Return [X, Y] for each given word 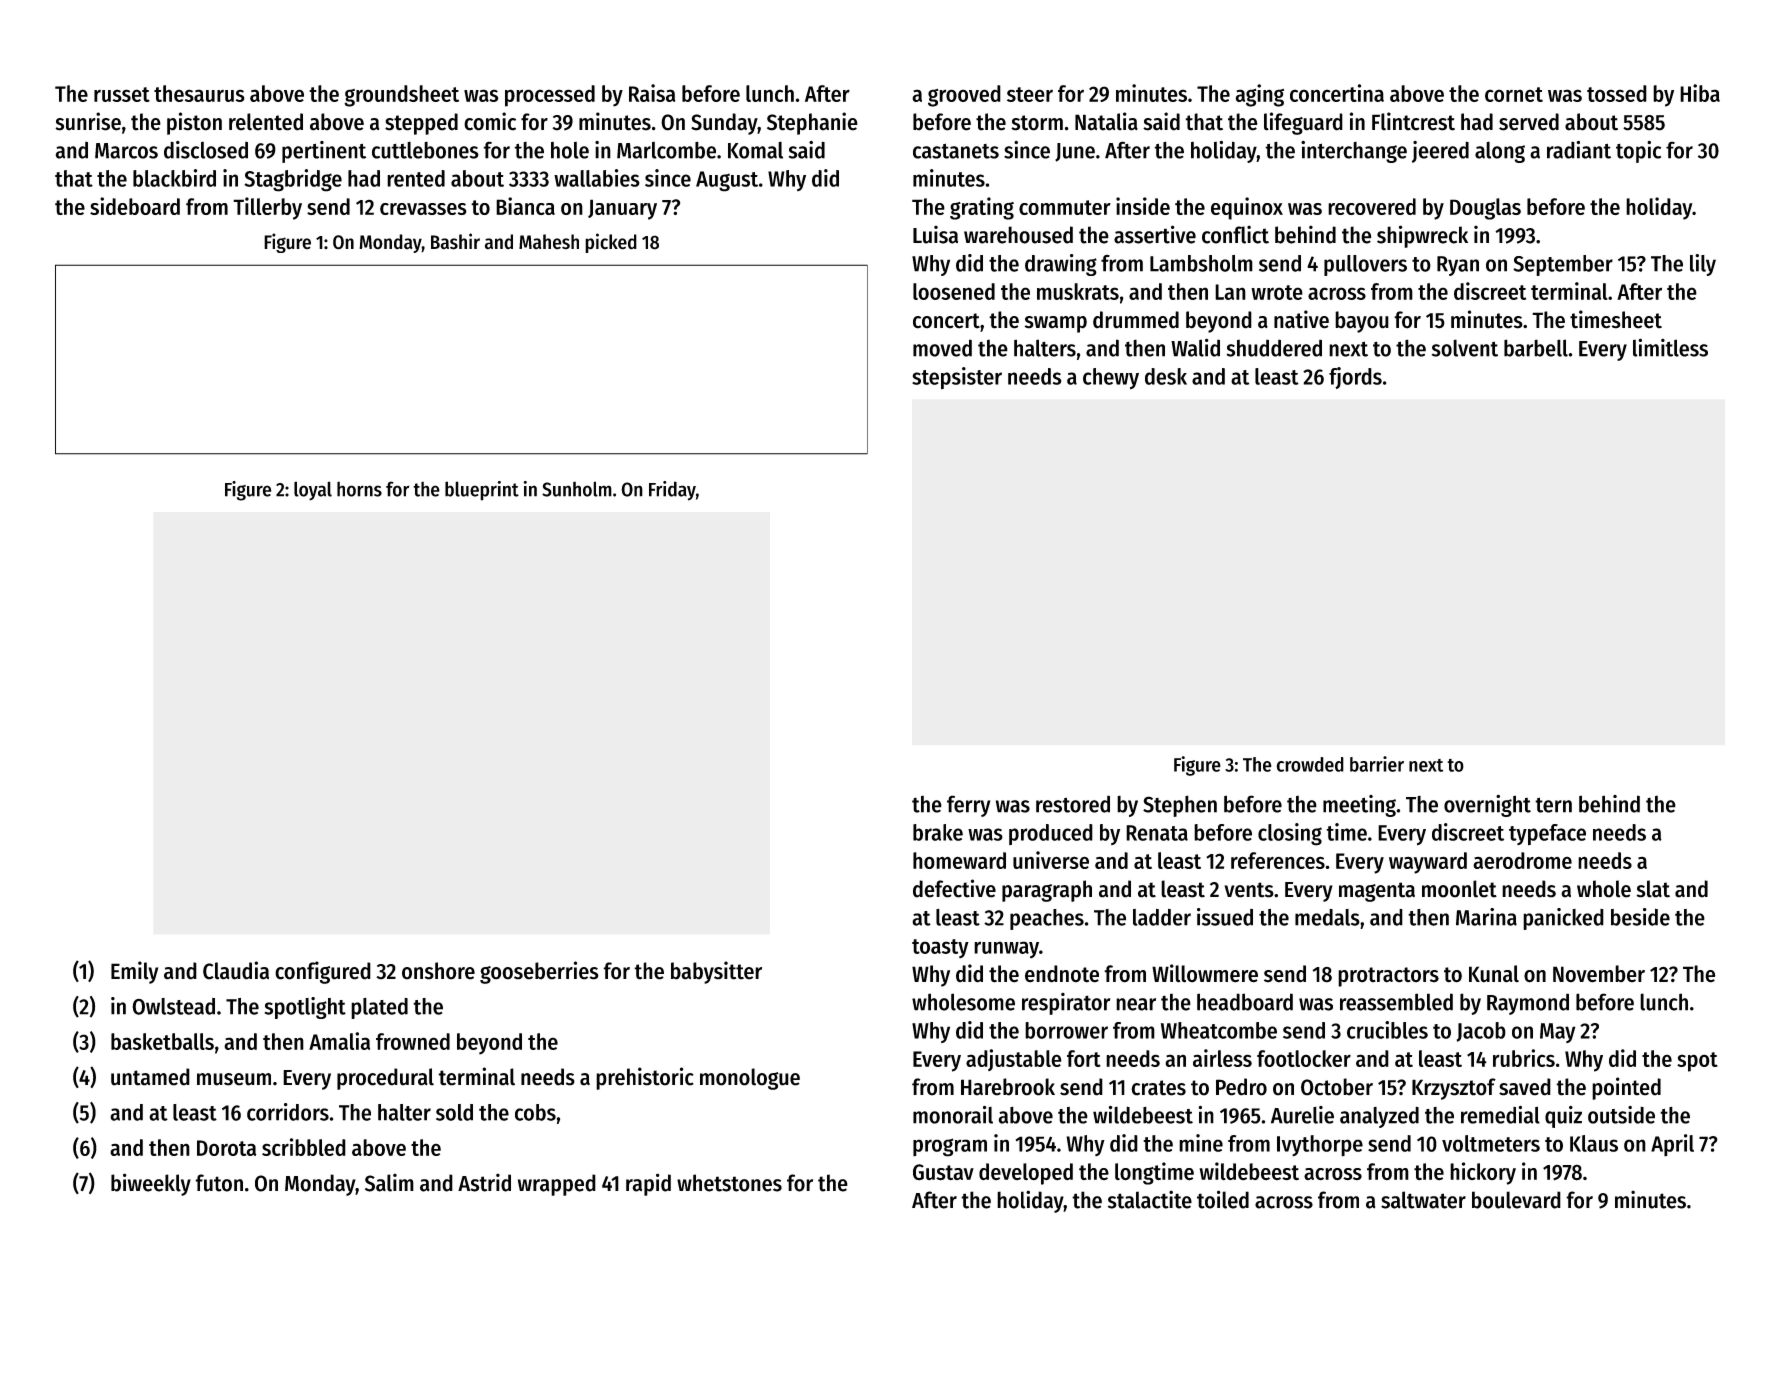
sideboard [135, 206]
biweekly [151, 1184]
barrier [1377, 764]
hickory [1483, 1173]
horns [359, 489]
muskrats [1078, 291]
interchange [1354, 152]
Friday [672, 491]
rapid [648, 1184]
